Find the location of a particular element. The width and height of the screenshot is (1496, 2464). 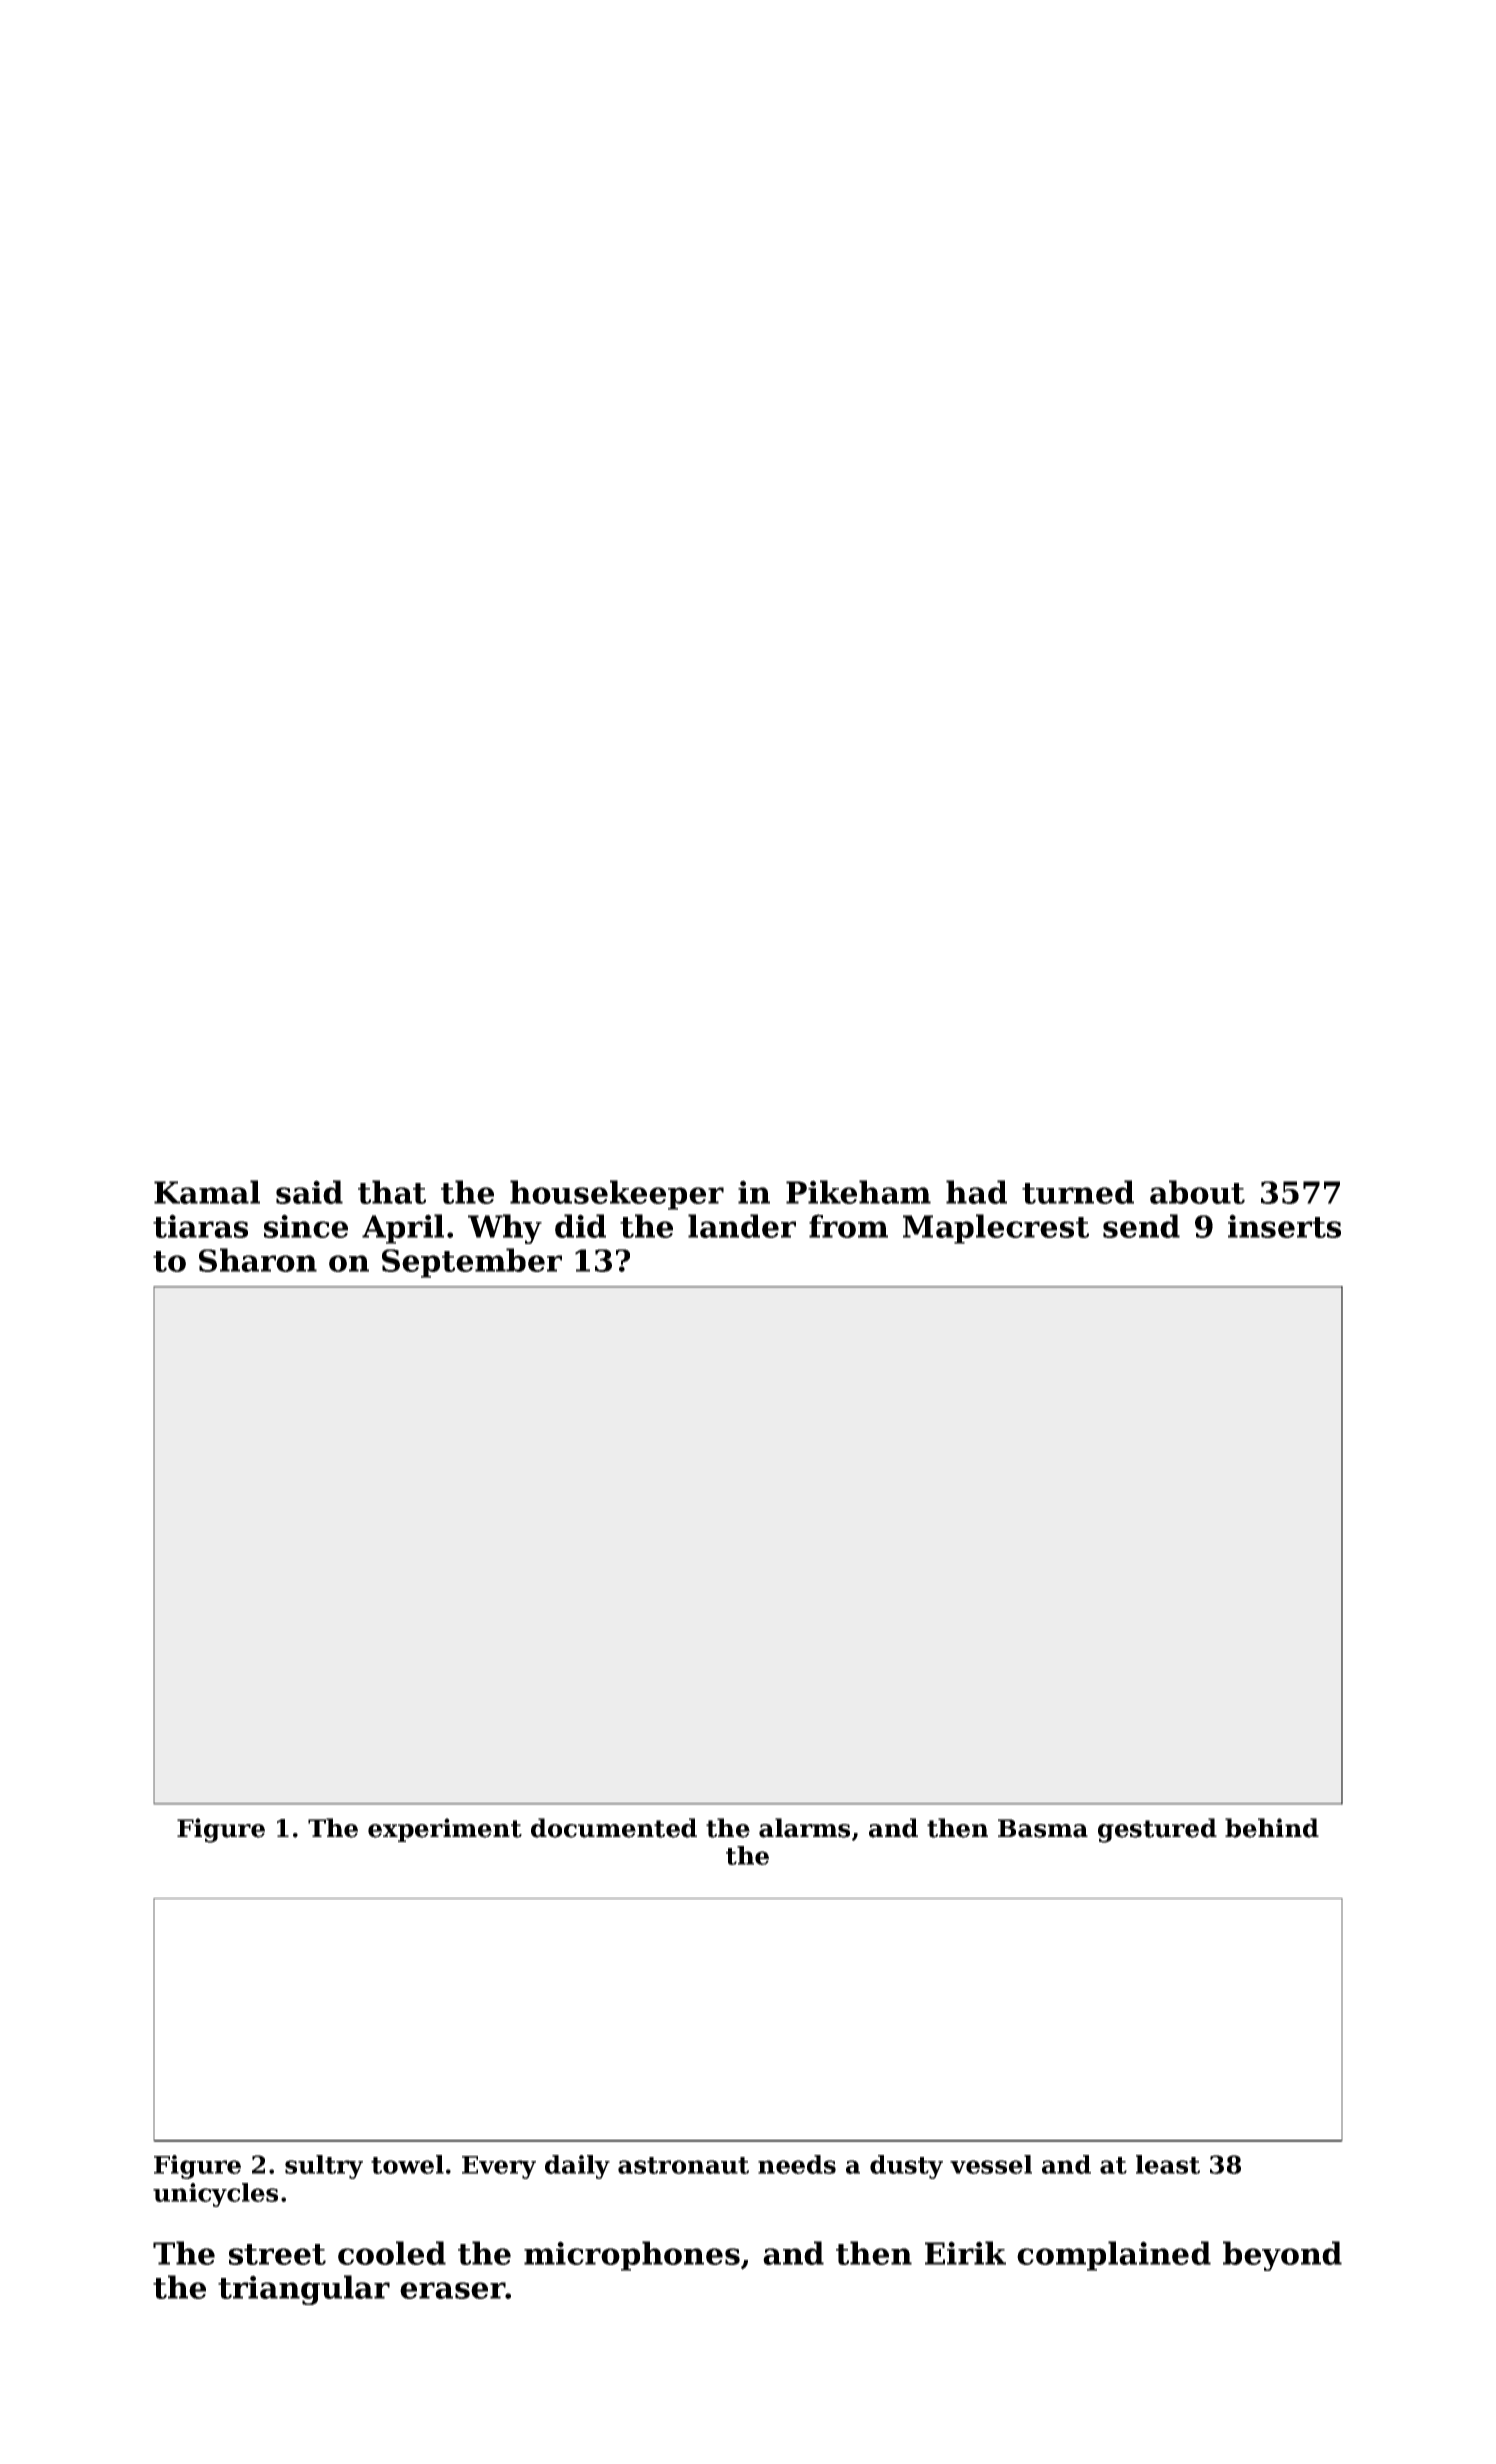

turned is located at coordinates (1078, 1192).
